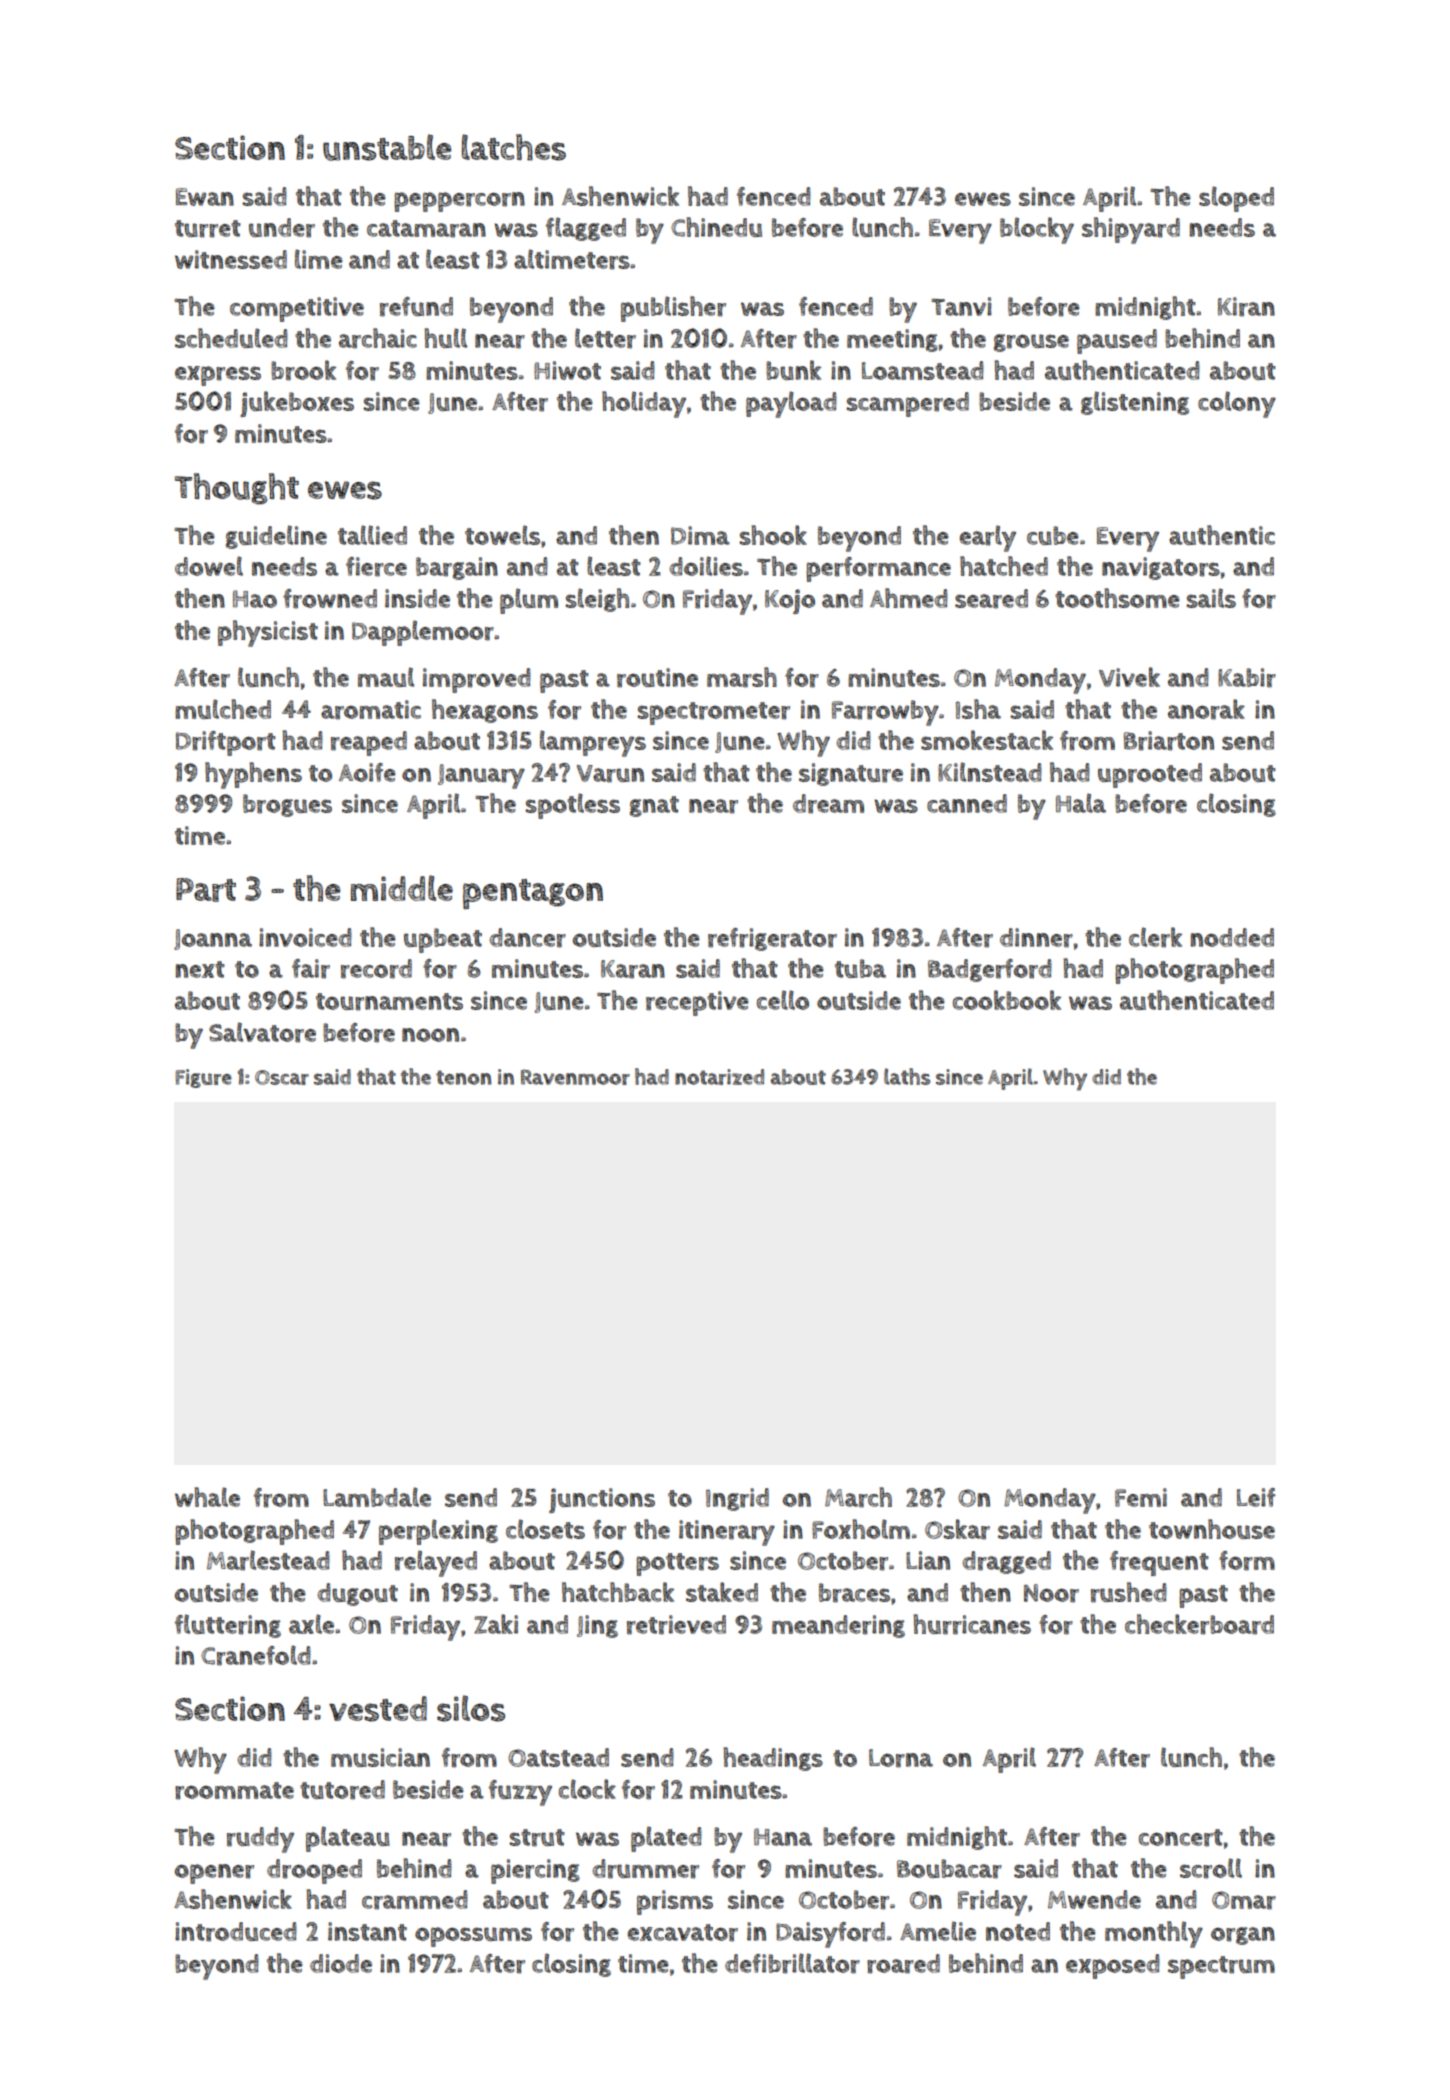 This document has height=2100, width=1450. What do you see at coordinates (1141, 1497) in the document?
I see `Femi` at bounding box center [1141, 1497].
